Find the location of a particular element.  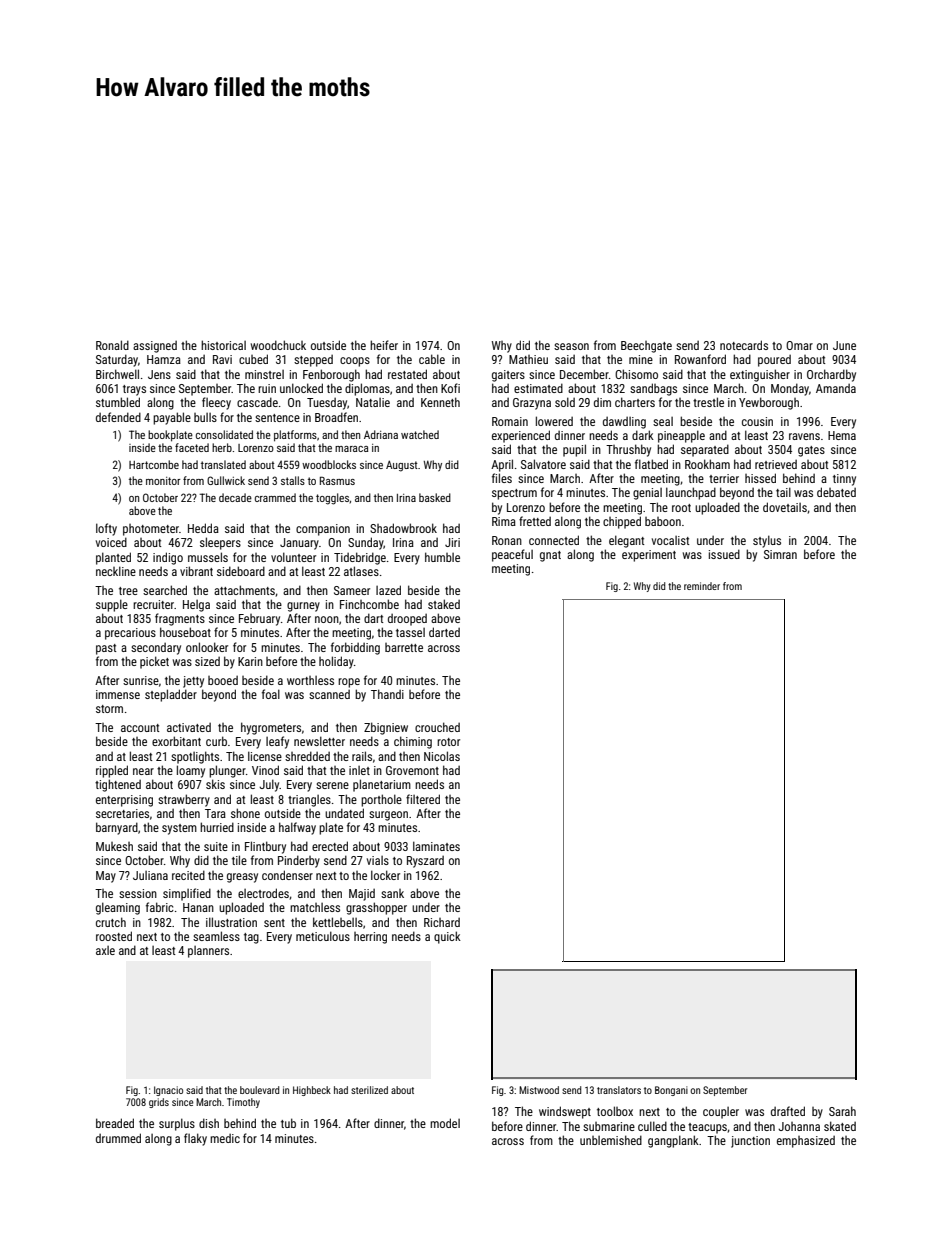

June is located at coordinates (844, 345).
